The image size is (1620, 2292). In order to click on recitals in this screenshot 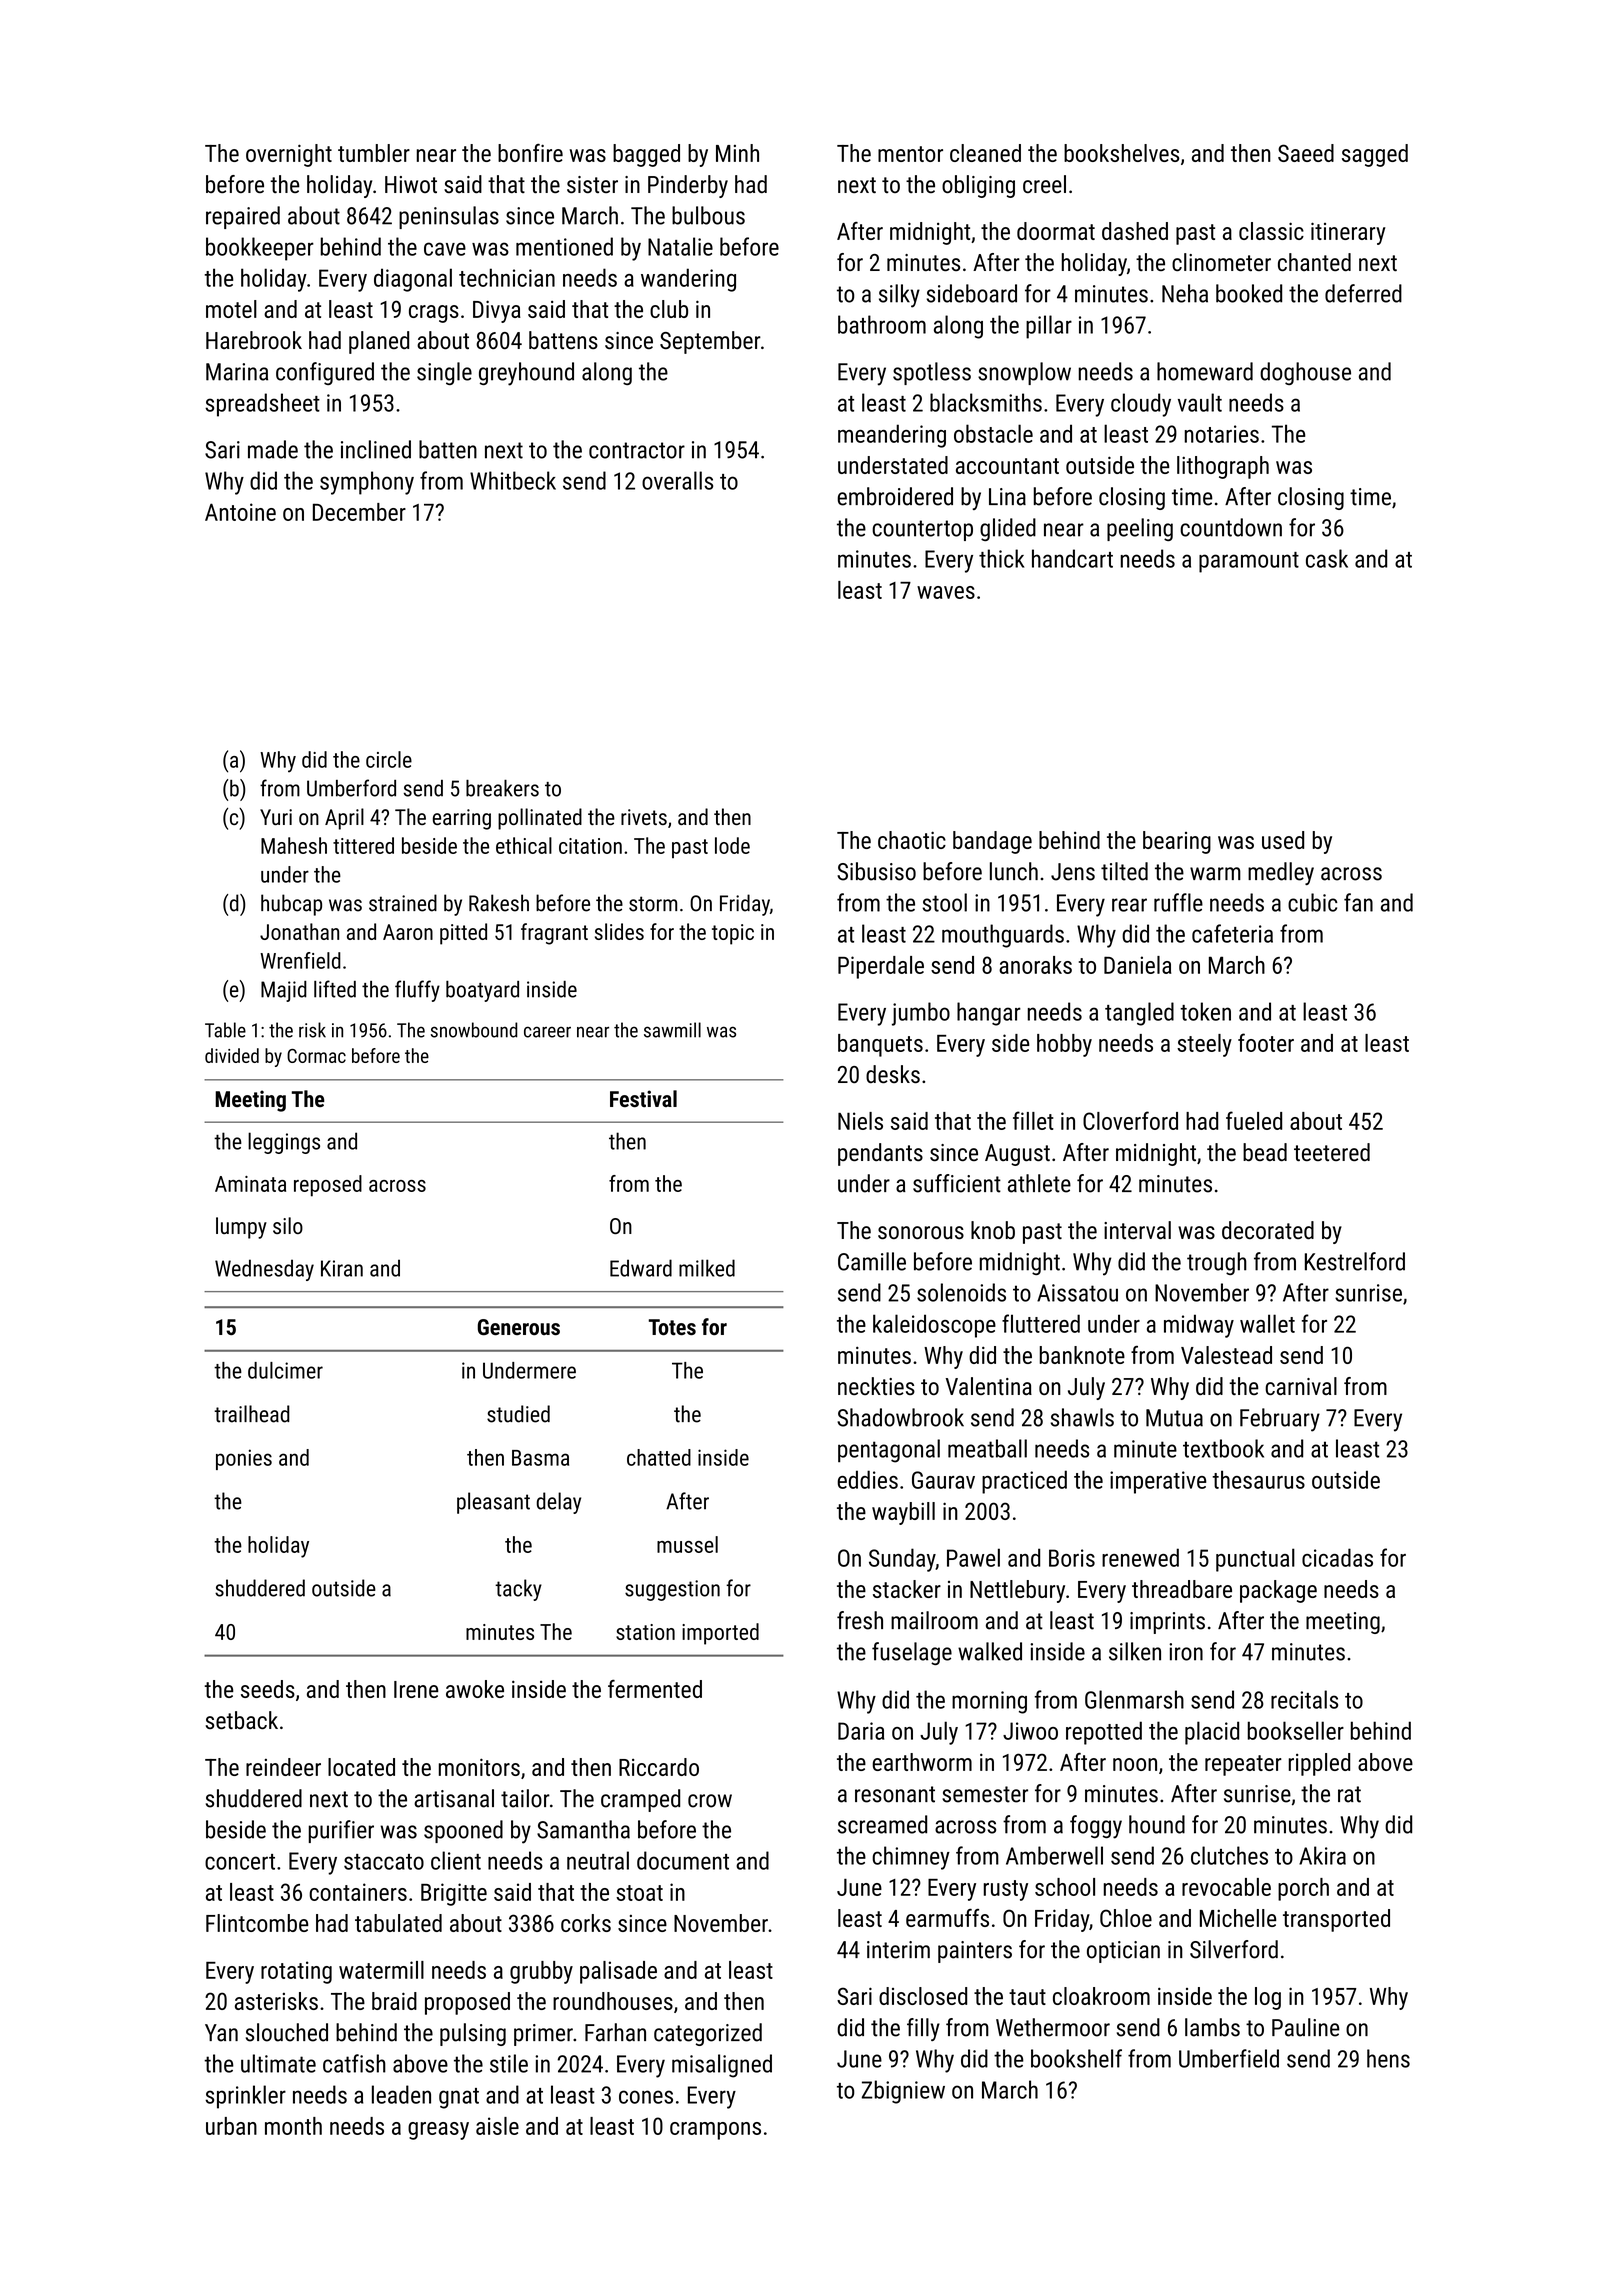, I will do `click(1304, 1699)`.
